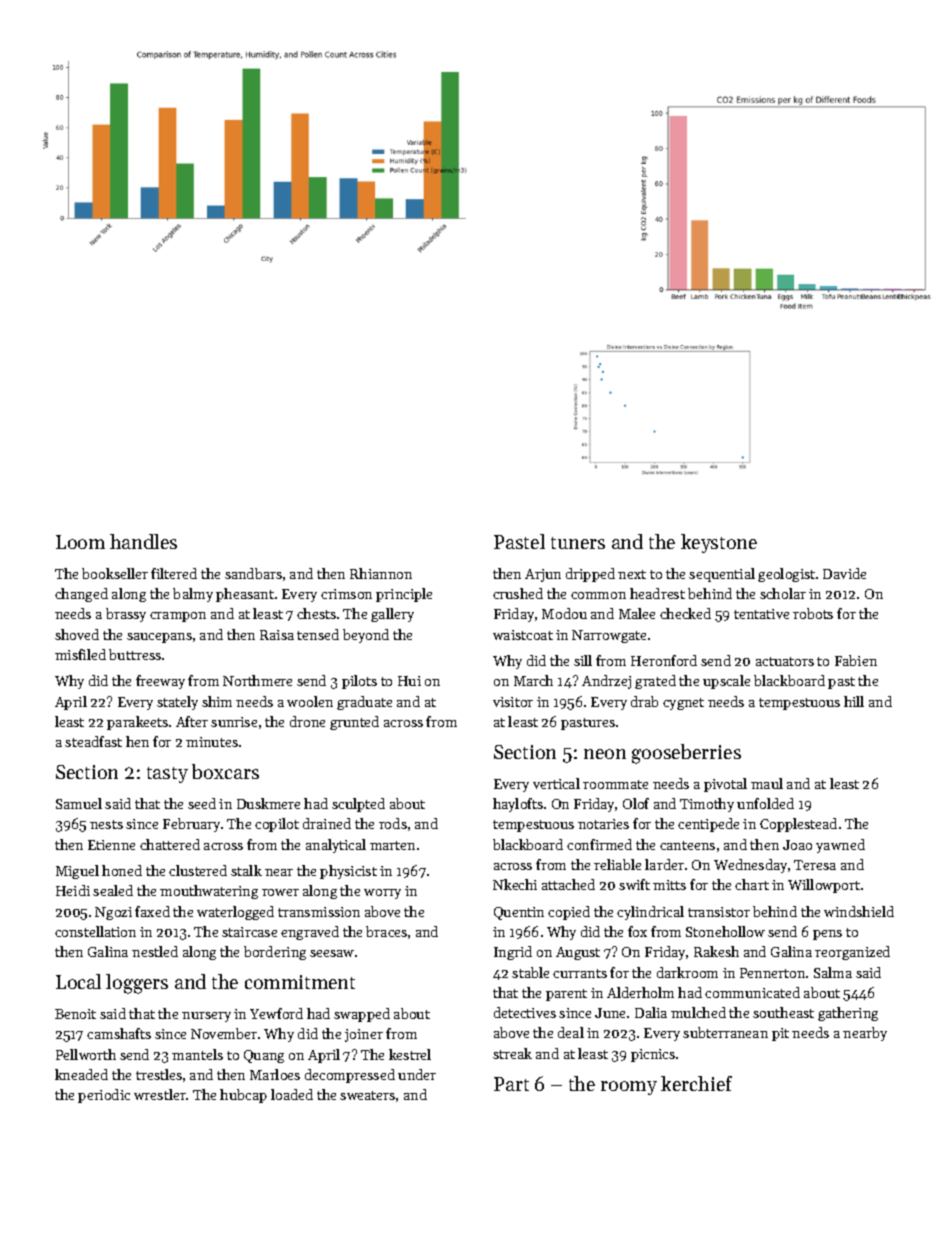 This image has height=1233, width=952. What do you see at coordinates (518, 593) in the image?
I see `crushed` at bounding box center [518, 593].
